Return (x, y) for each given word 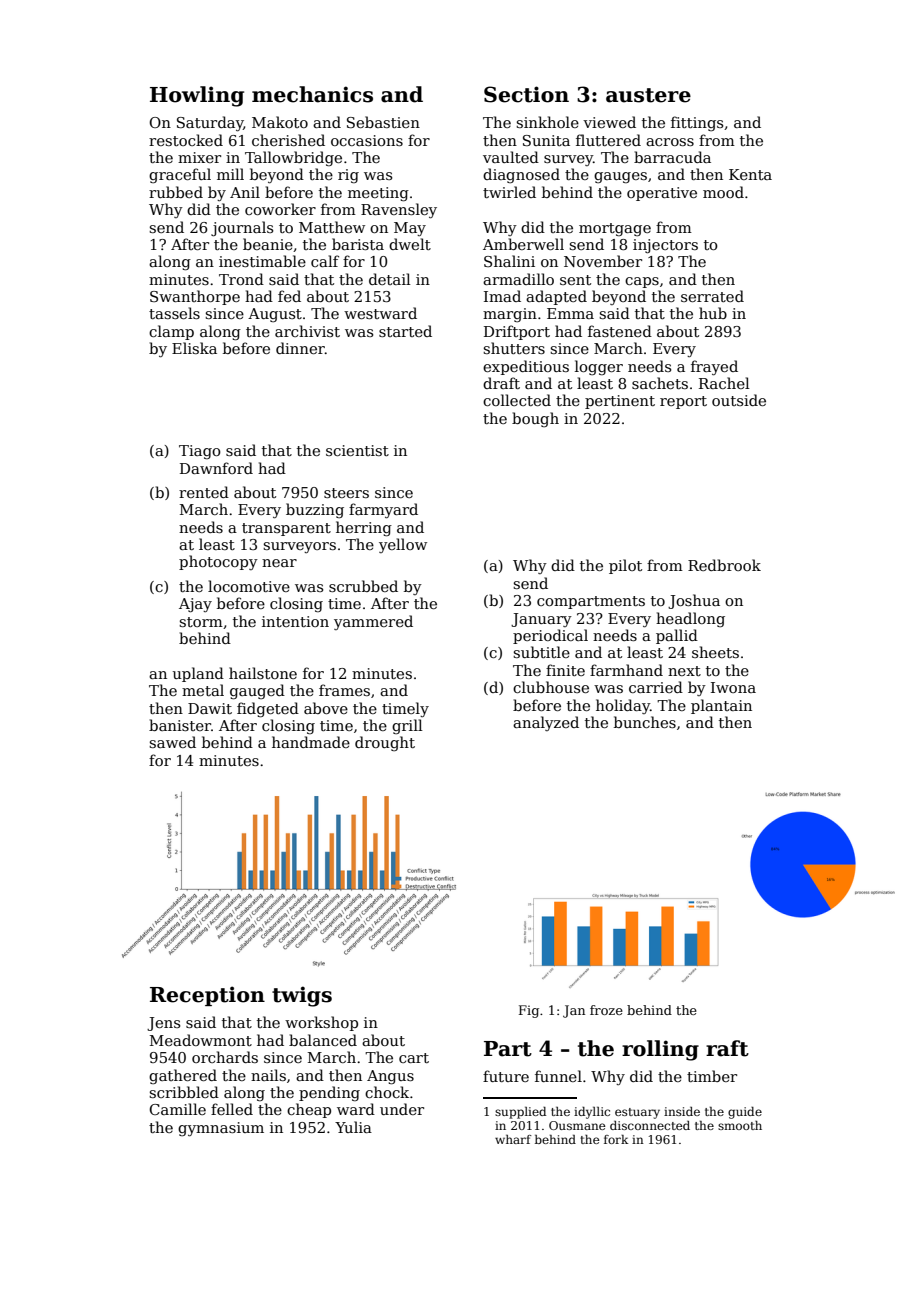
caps (642, 282)
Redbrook (724, 565)
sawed (172, 742)
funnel (558, 1076)
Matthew (332, 227)
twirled (509, 192)
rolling (660, 1050)
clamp (171, 332)
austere (648, 95)
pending (329, 1093)
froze (606, 1010)
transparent (286, 529)
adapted (556, 297)
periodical (550, 636)
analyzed (546, 723)
